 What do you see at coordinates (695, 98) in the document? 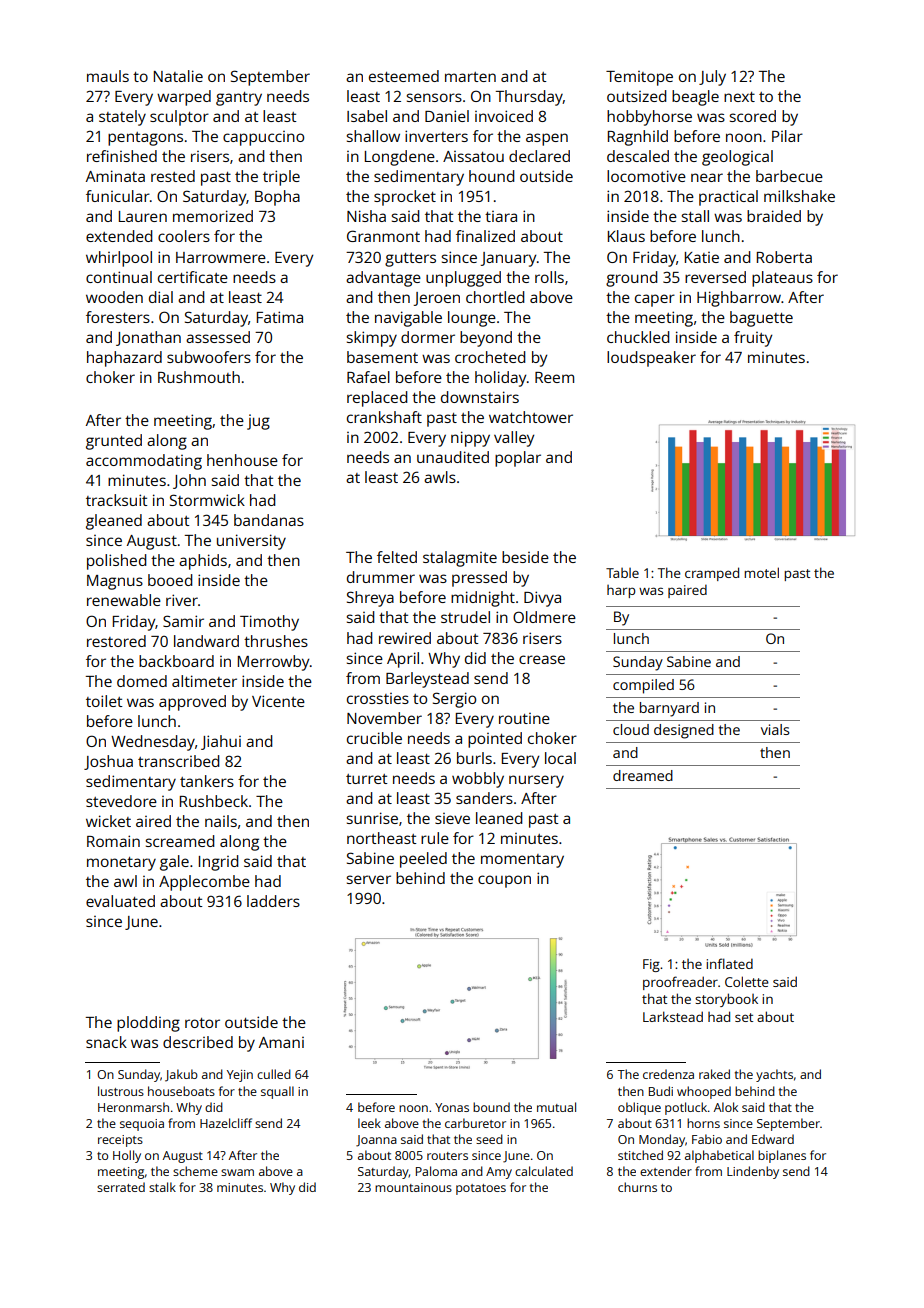
I see `beagle` at bounding box center [695, 98].
